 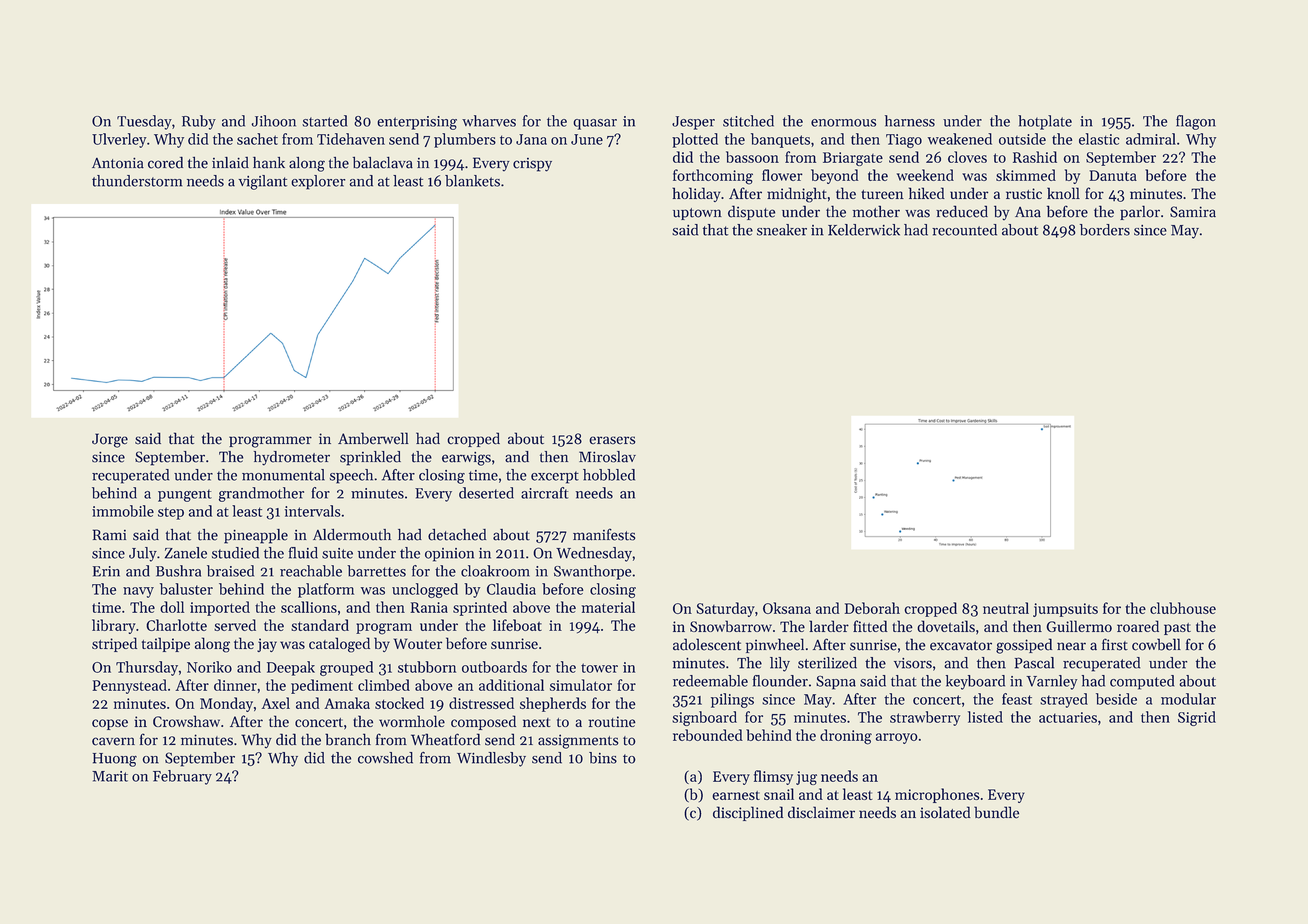 What do you see at coordinates (693, 123) in the document?
I see `Jesper` at bounding box center [693, 123].
